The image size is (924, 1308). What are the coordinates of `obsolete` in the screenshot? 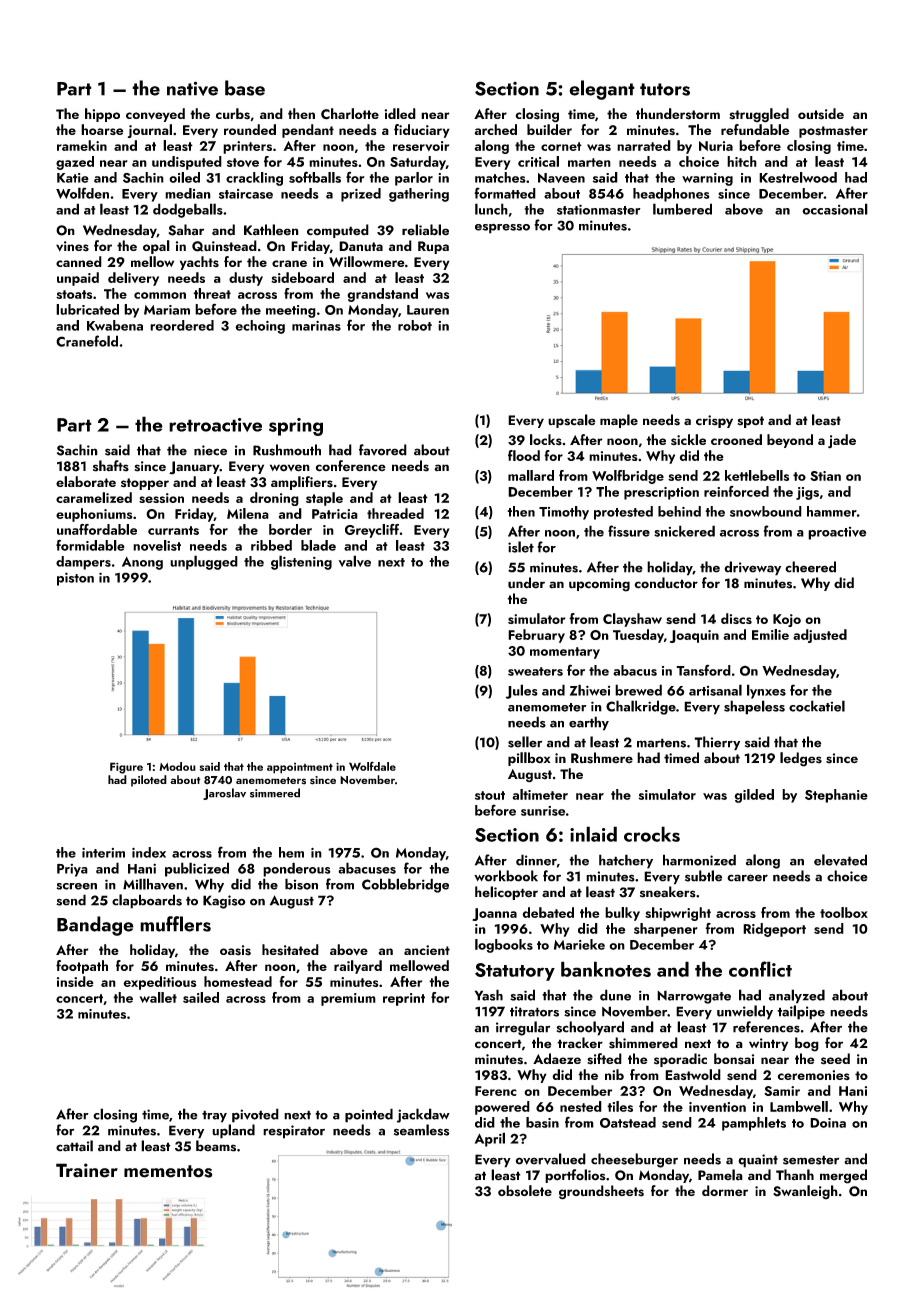 It's located at (525, 1191).
